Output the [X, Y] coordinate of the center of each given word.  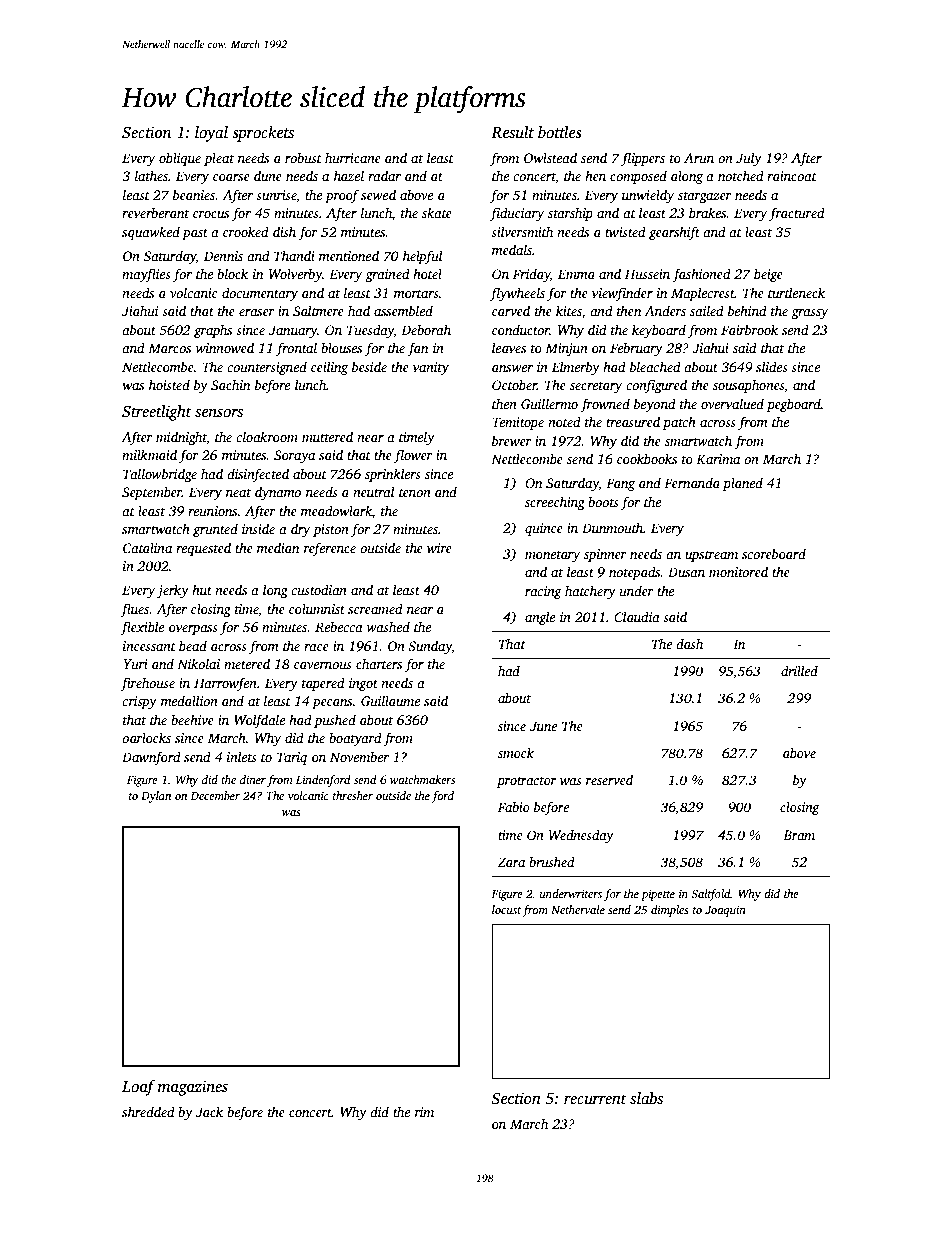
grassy [809, 314]
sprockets [263, 134]
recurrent [595, 1099]
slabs [646, 1098]
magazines [193, 1088]
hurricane [353, 157]
